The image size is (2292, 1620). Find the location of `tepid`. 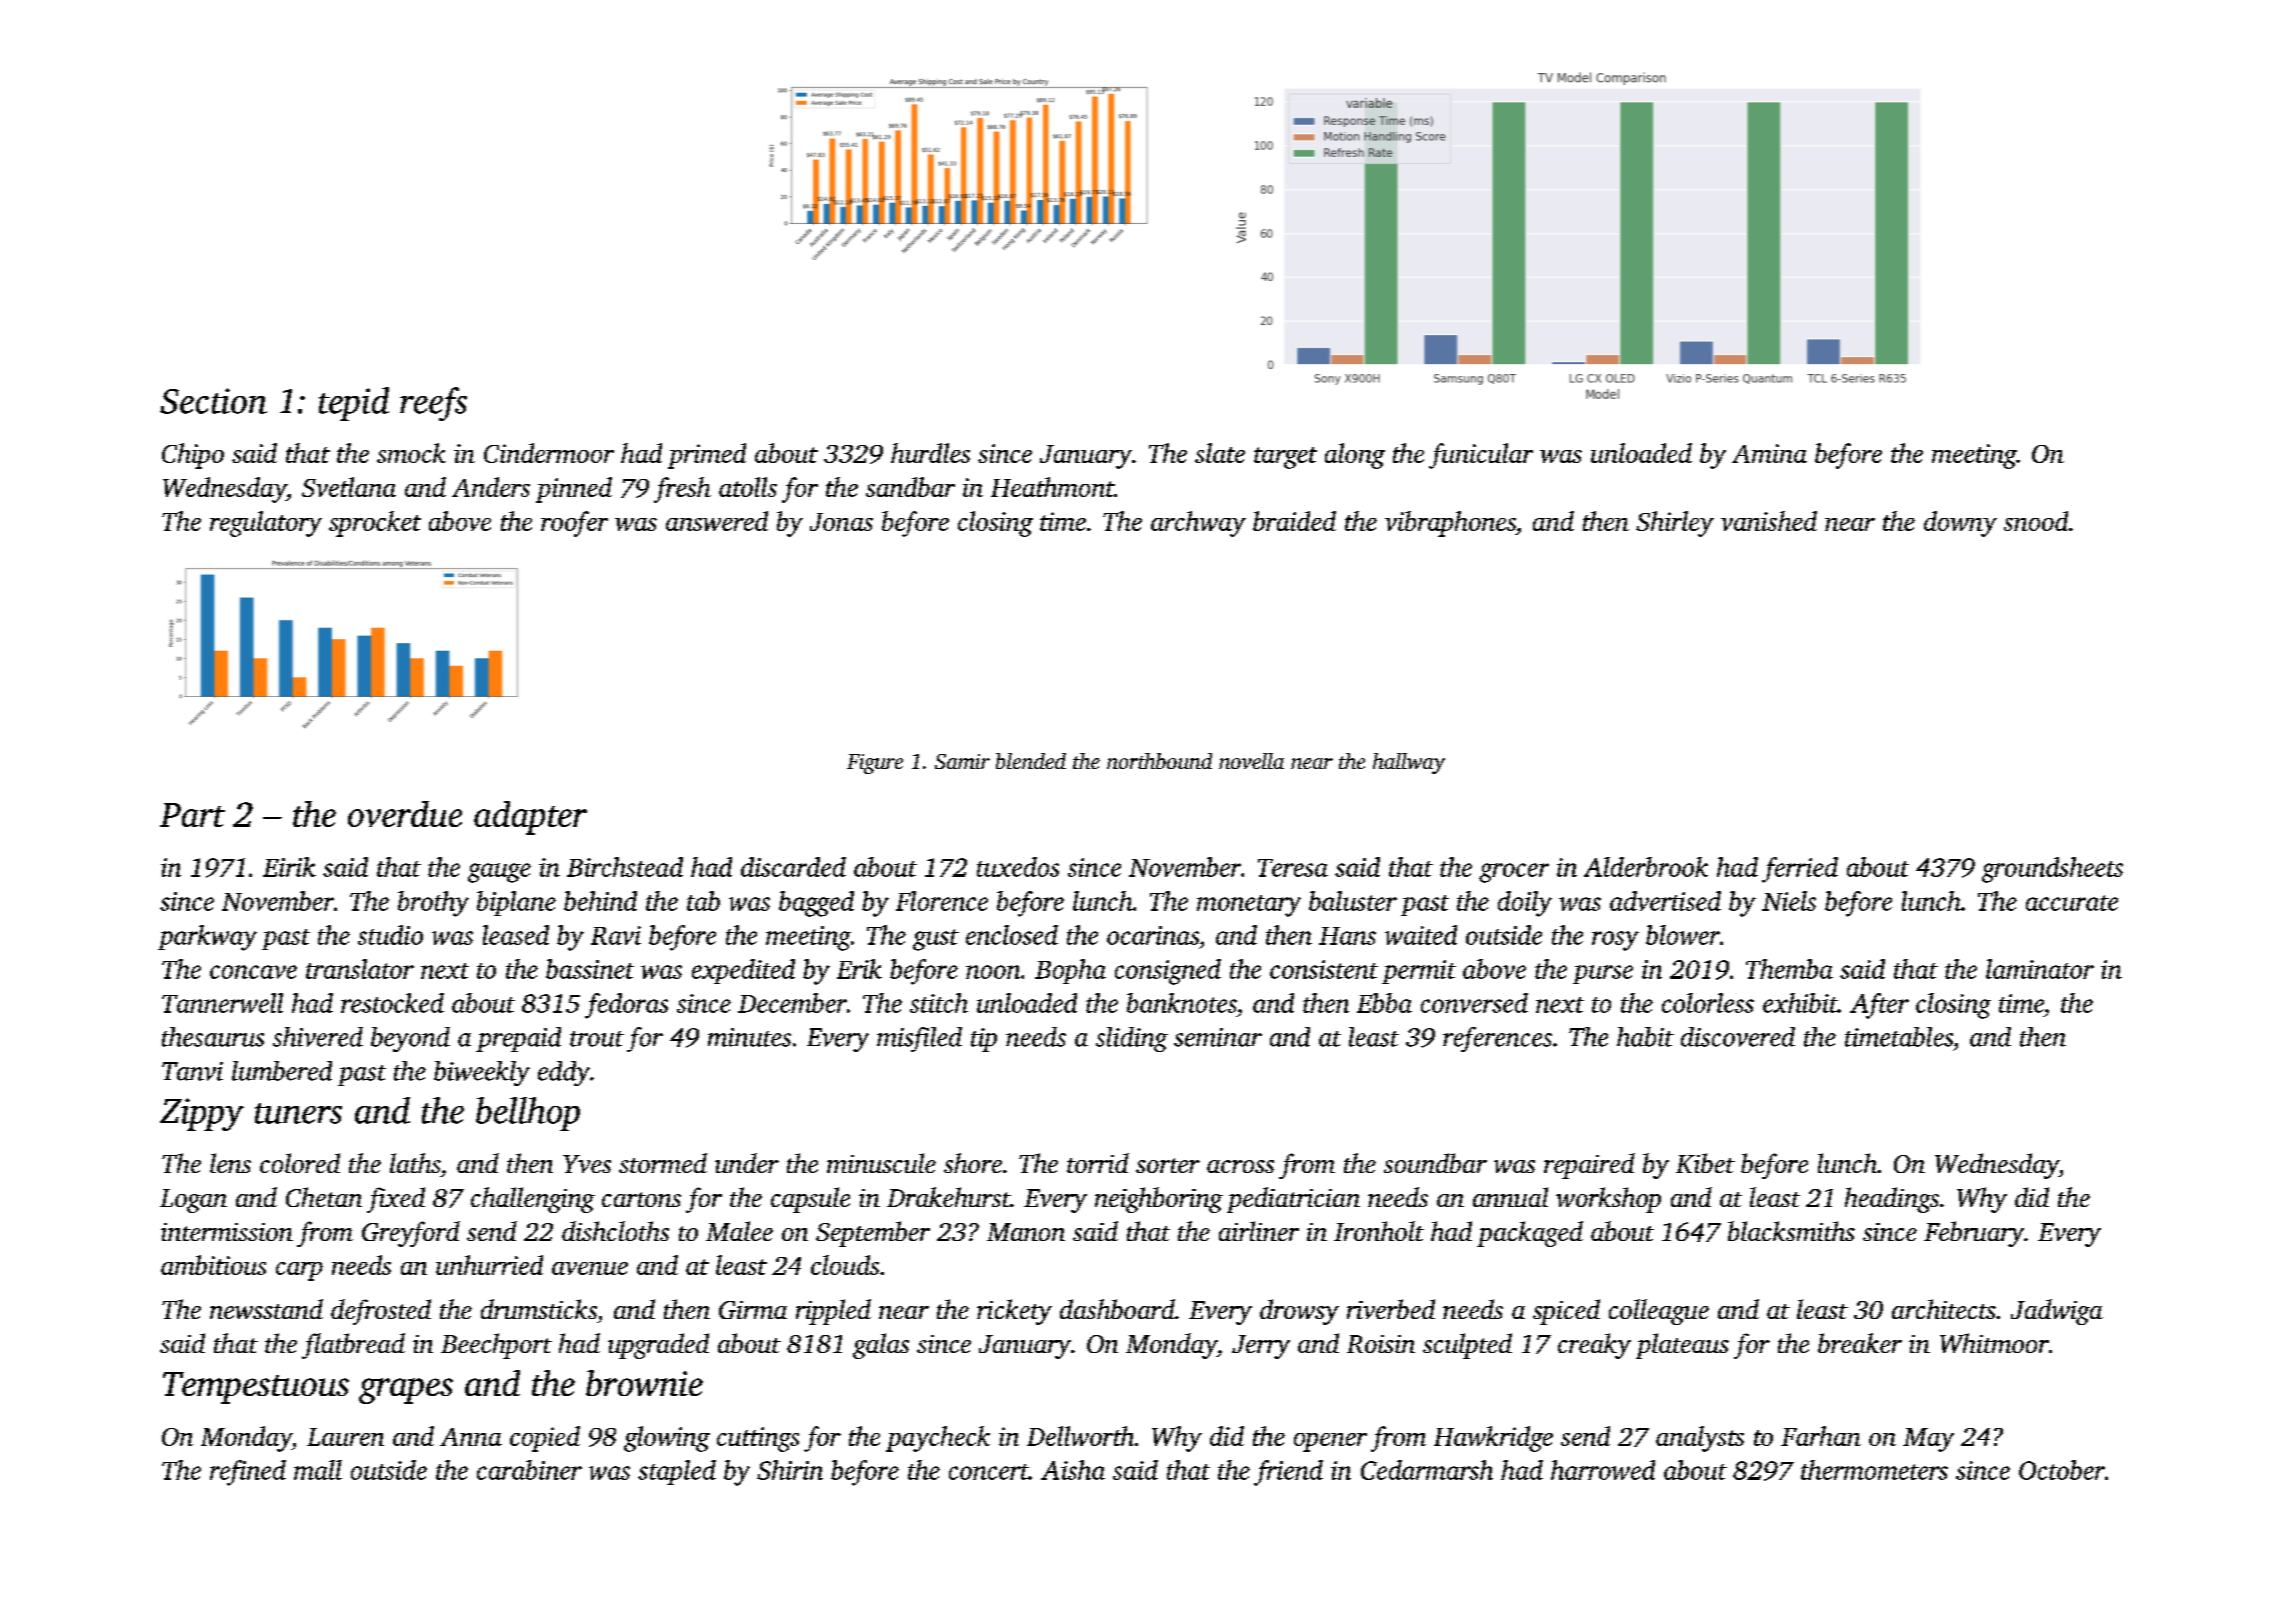

tepid is located at coordinates (354, 404).
